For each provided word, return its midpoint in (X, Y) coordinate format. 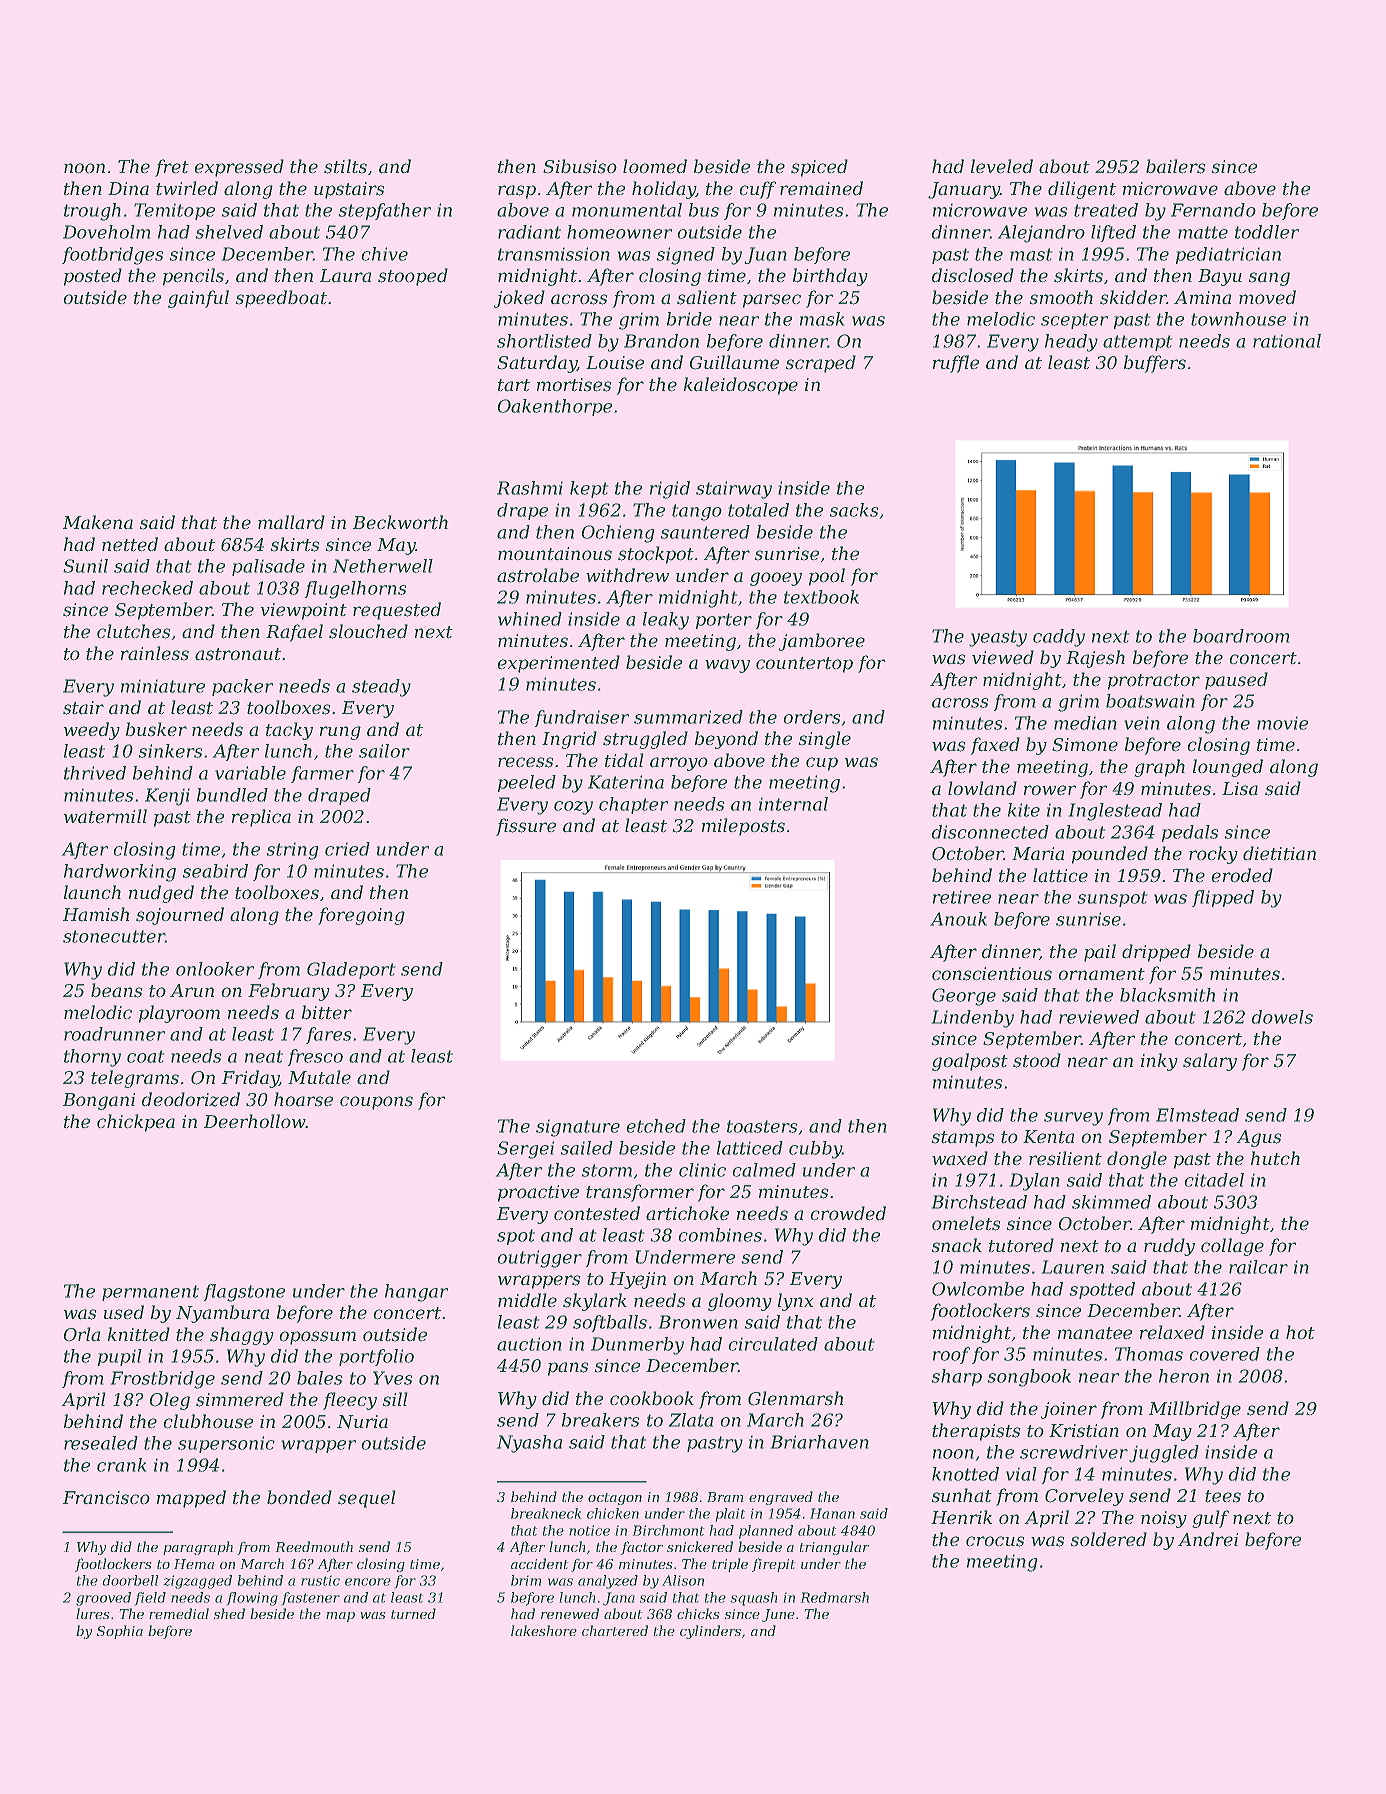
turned (413, 1613)
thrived (95, 773)
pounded (1110, 855)
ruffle (956, 364)
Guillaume (734, 362)
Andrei (1208, 1539)
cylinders (710, 1632)
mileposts (743, 827)
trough (92, 212)
